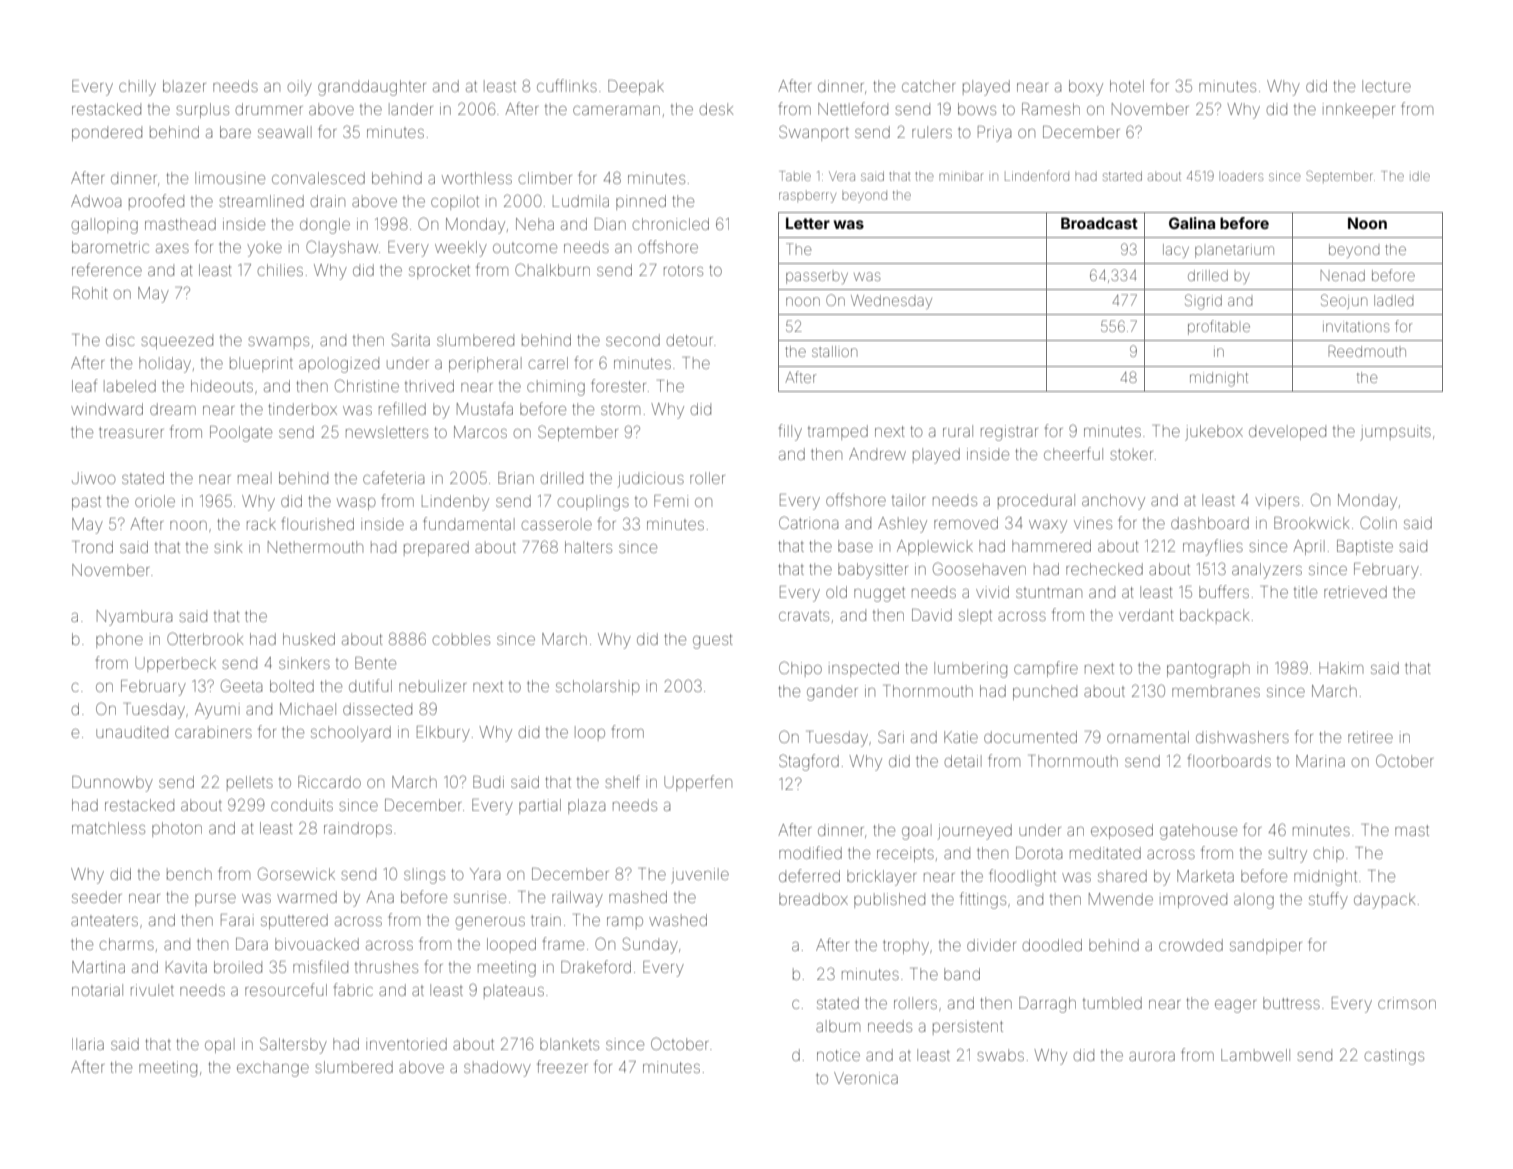 The height and width of the page is (1169, 1513). What do you see at coordinates (461, 639) in the page?
I see `cobbles` at bounding box center [461, 639].
